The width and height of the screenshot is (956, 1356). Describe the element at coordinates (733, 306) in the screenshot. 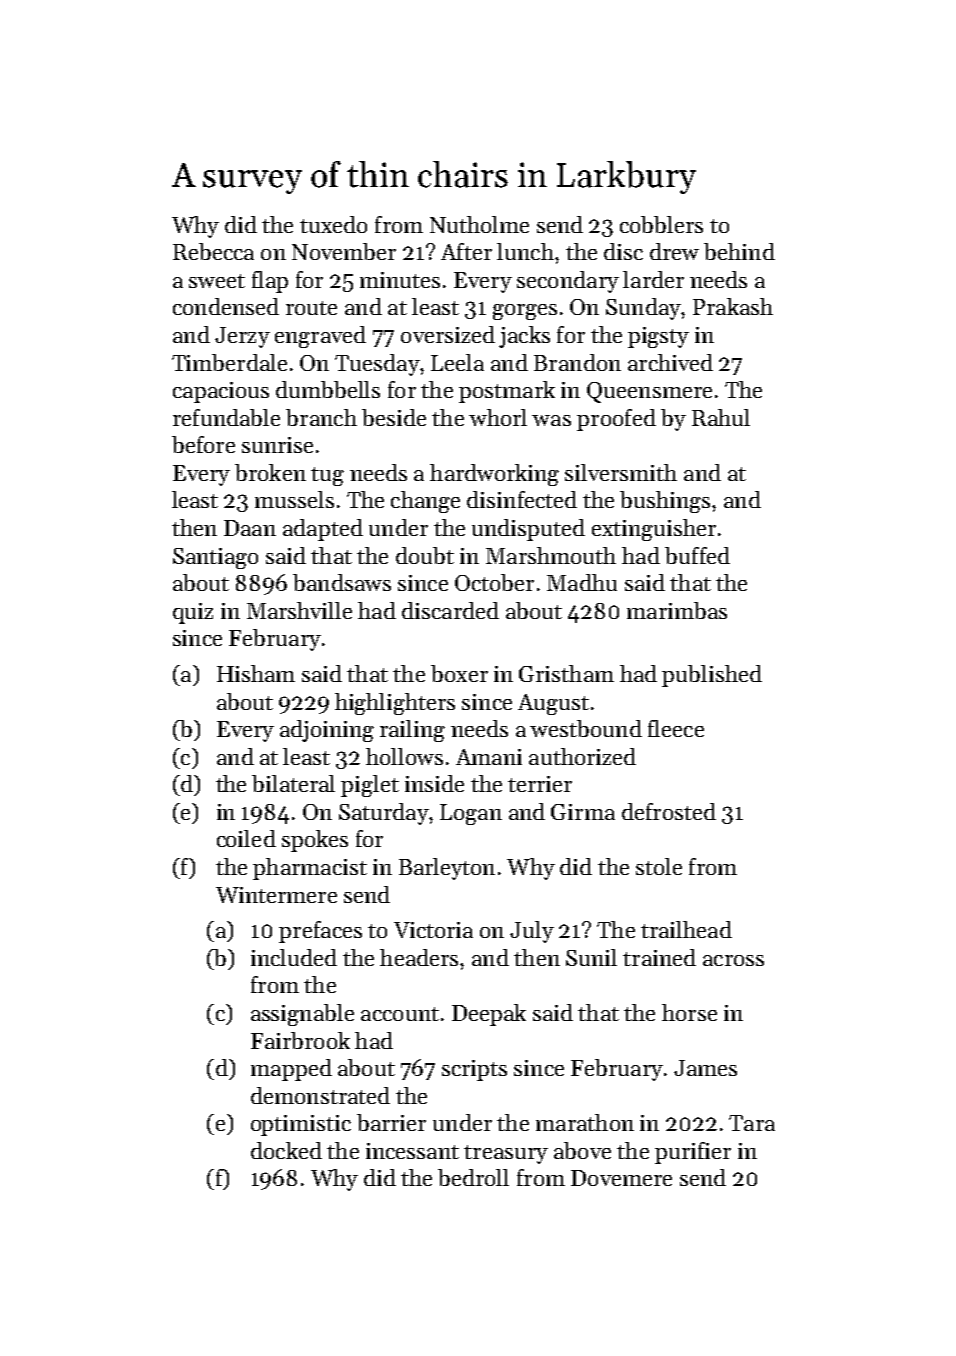

I see `Prakash` at that location.
